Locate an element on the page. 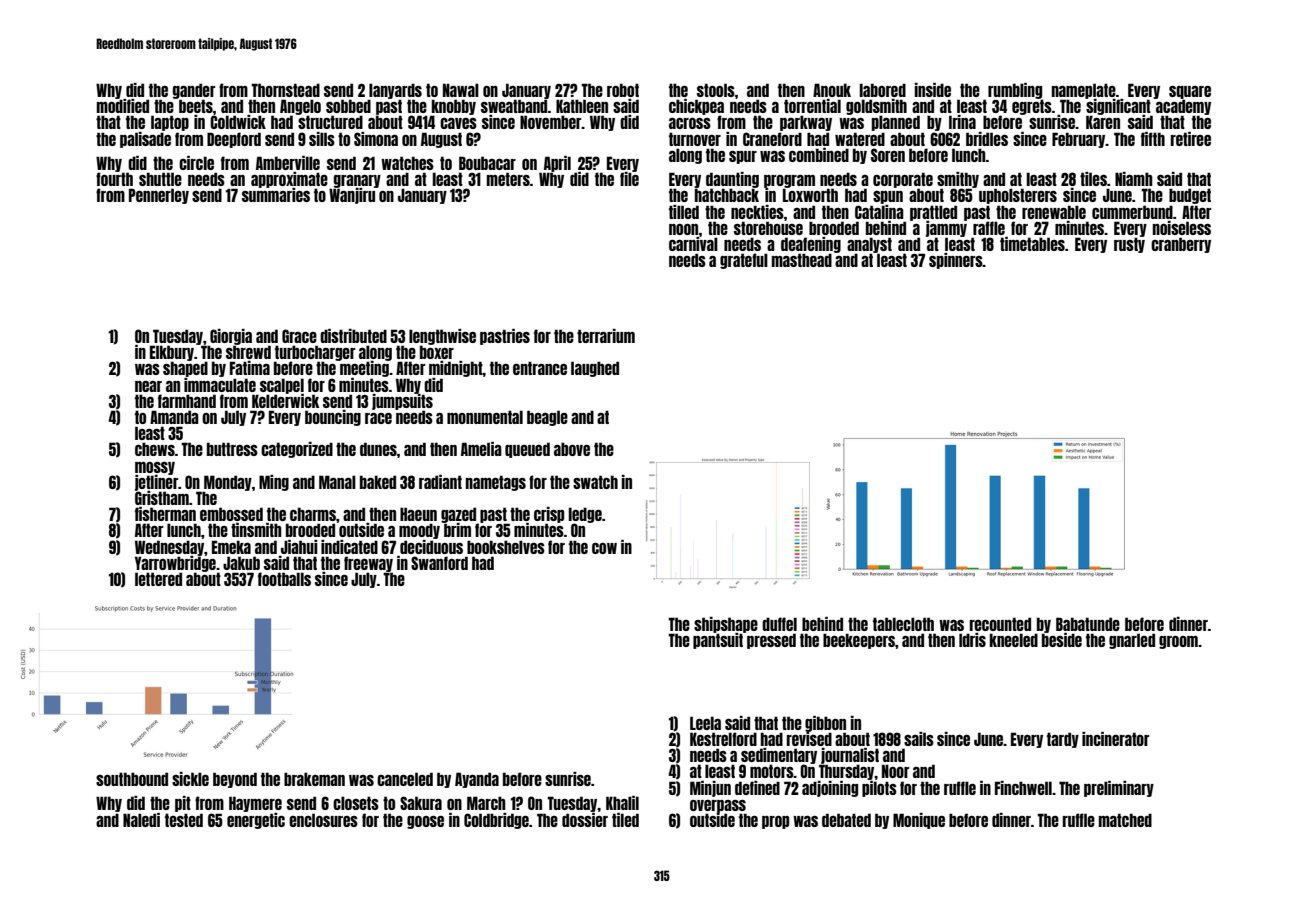 Image resolution: width=1308 pixels, height=924 pixels. modified is located at coordinates (123, 106).
